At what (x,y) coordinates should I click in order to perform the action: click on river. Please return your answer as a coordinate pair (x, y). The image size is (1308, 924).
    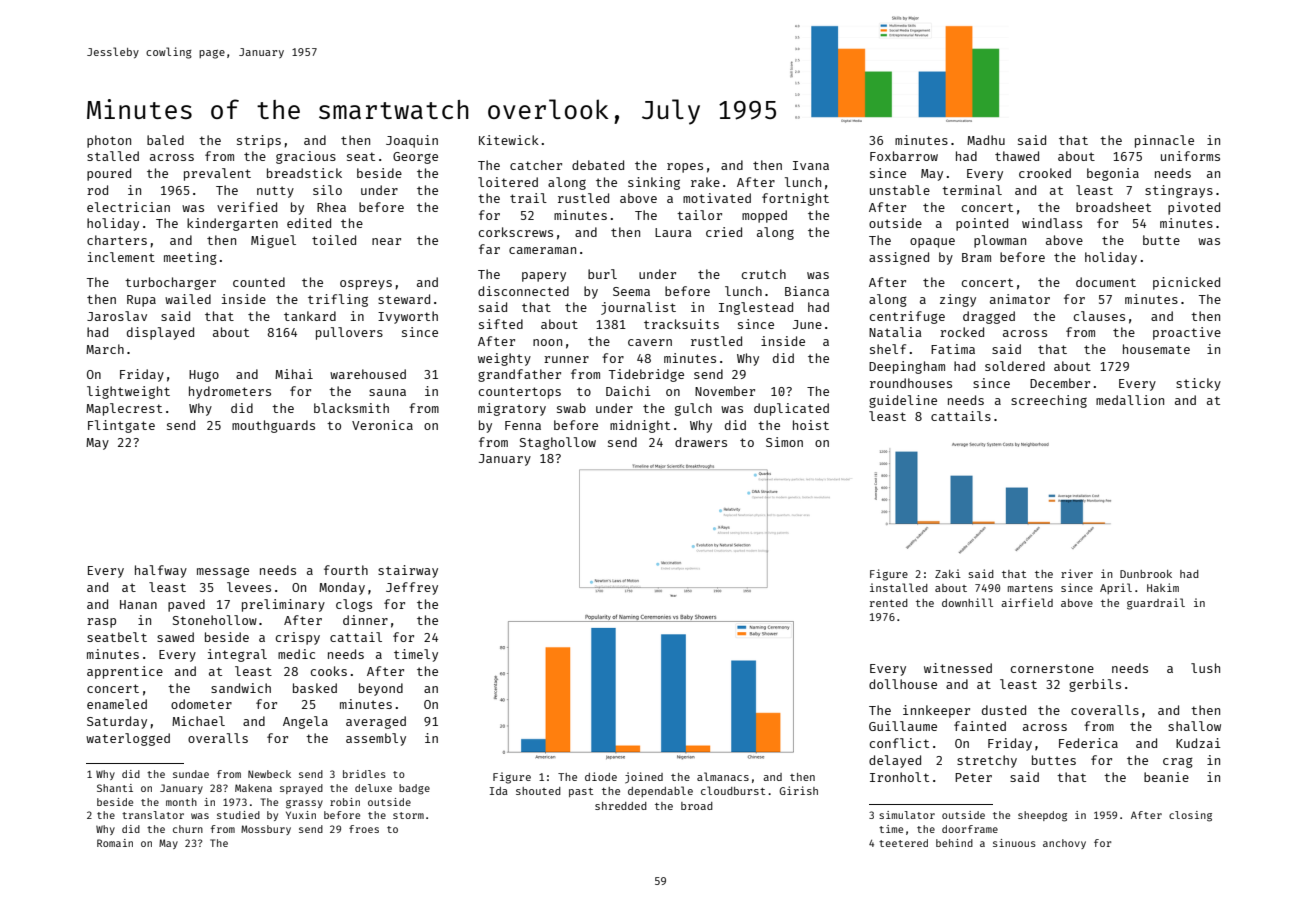
    Looking at the image, I should click on (1077, 573).
